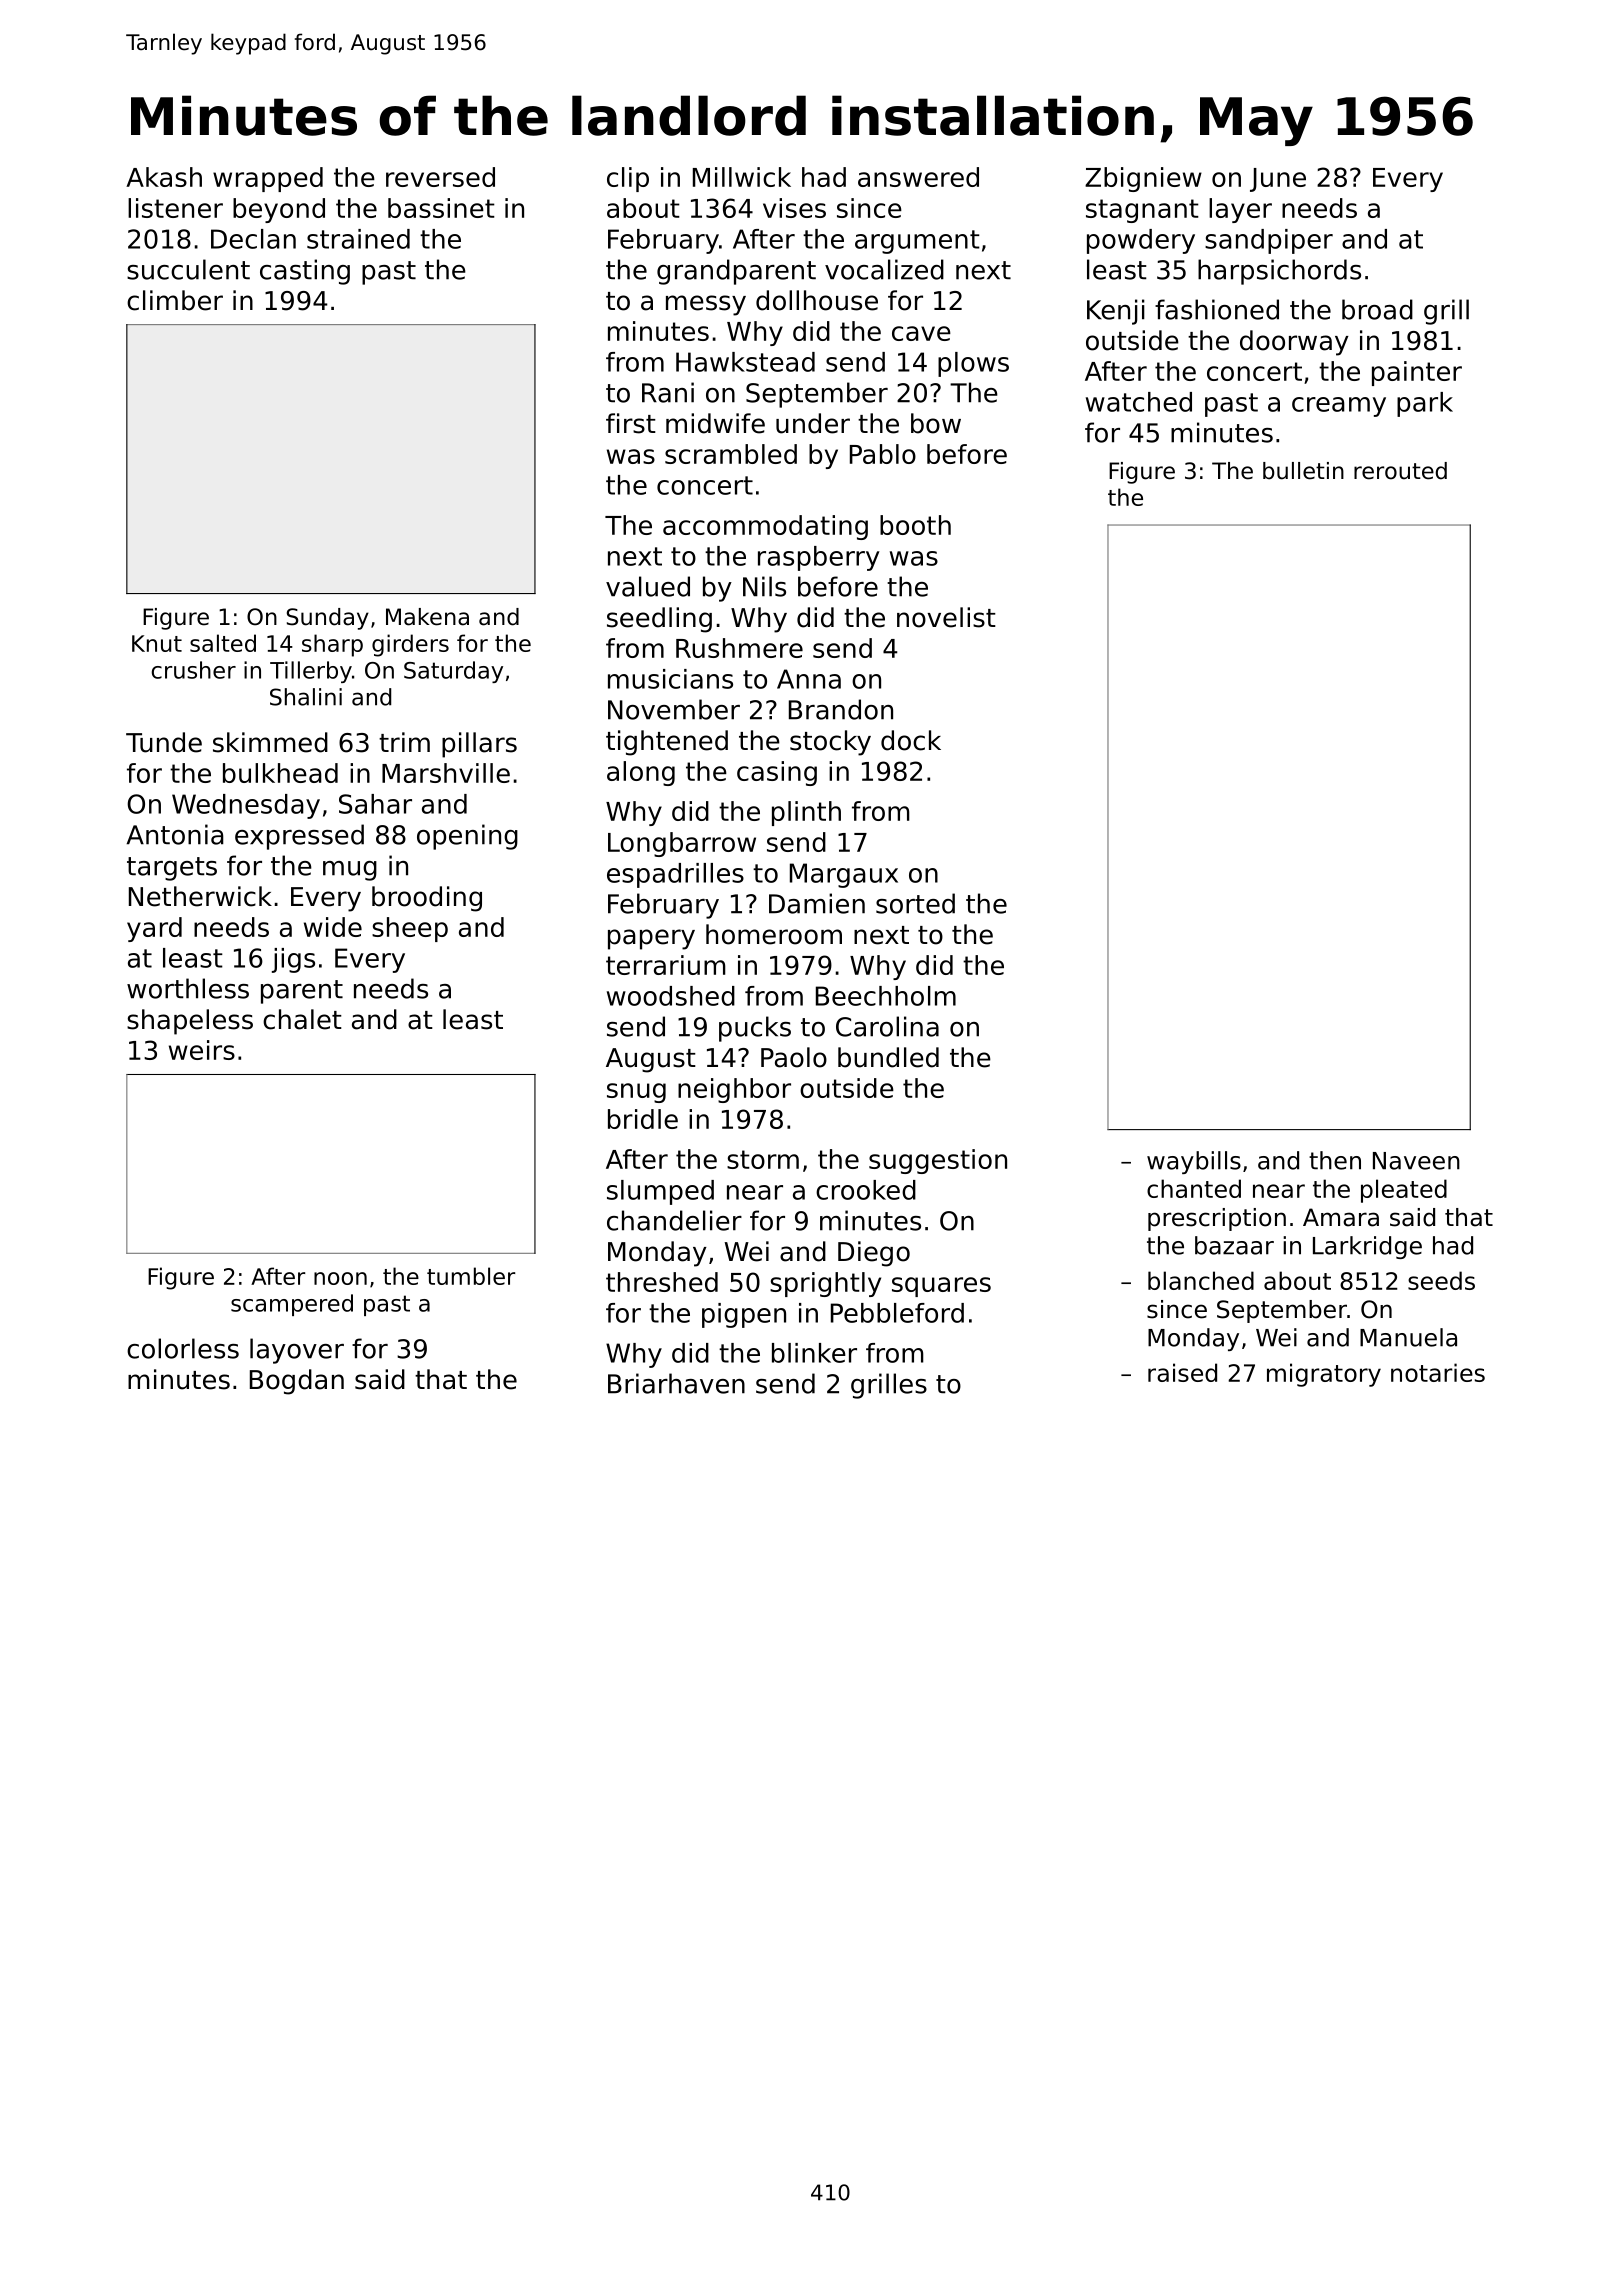 Image resolution: width=1620 pixels, height=2292 pixels. What do you see at coordinates (440, 177) in the image?
I see `reversed` at bounding box center [440, 177].
